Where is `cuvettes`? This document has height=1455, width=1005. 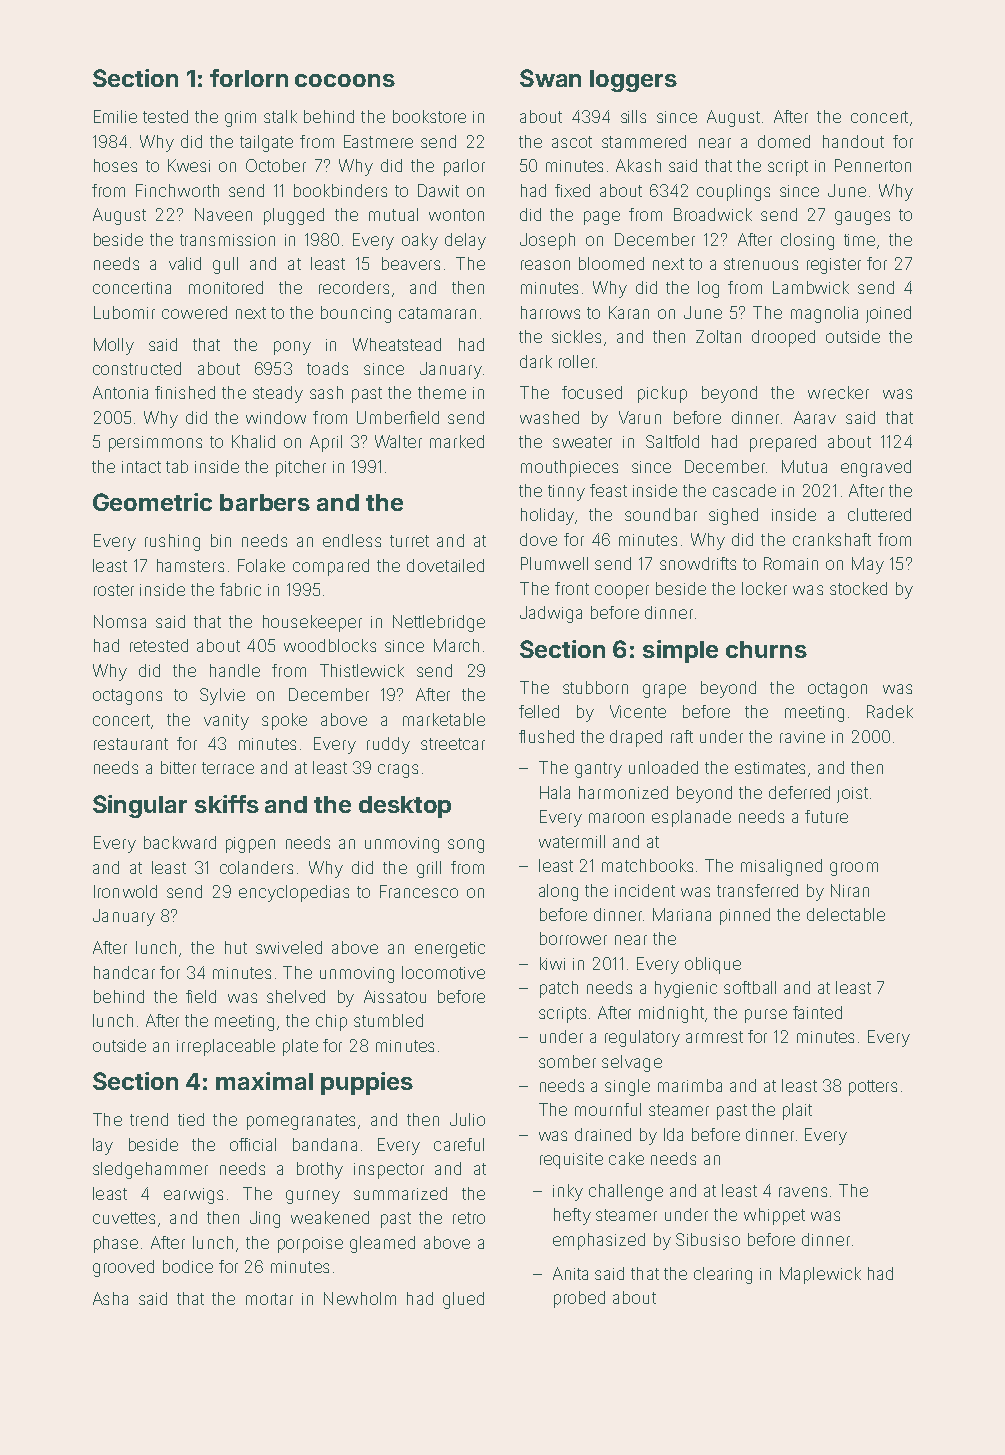 cuvettes is located at coordinates (124, 1218).
